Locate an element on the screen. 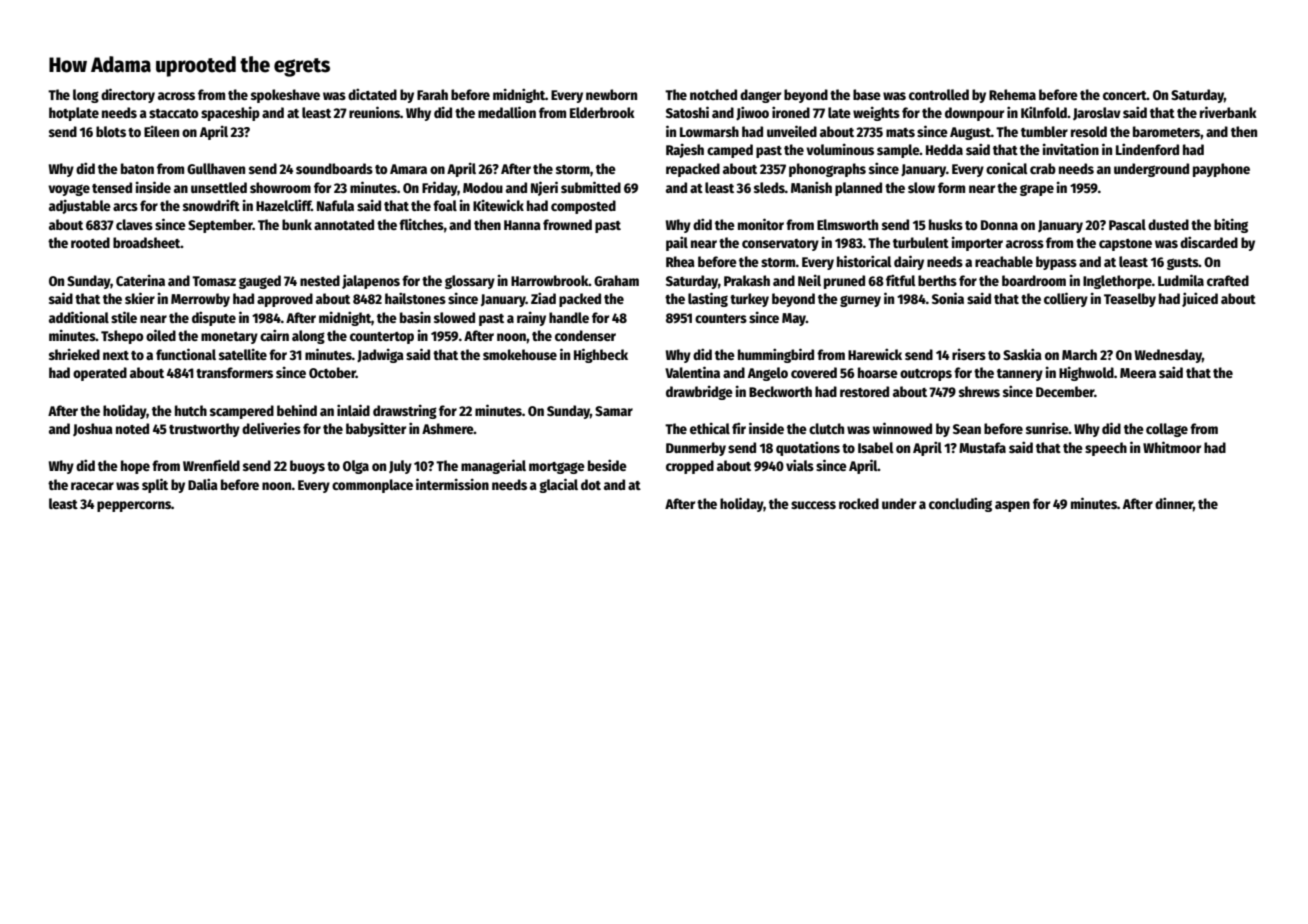  riverbank is located at coordinates (1228, 112).
